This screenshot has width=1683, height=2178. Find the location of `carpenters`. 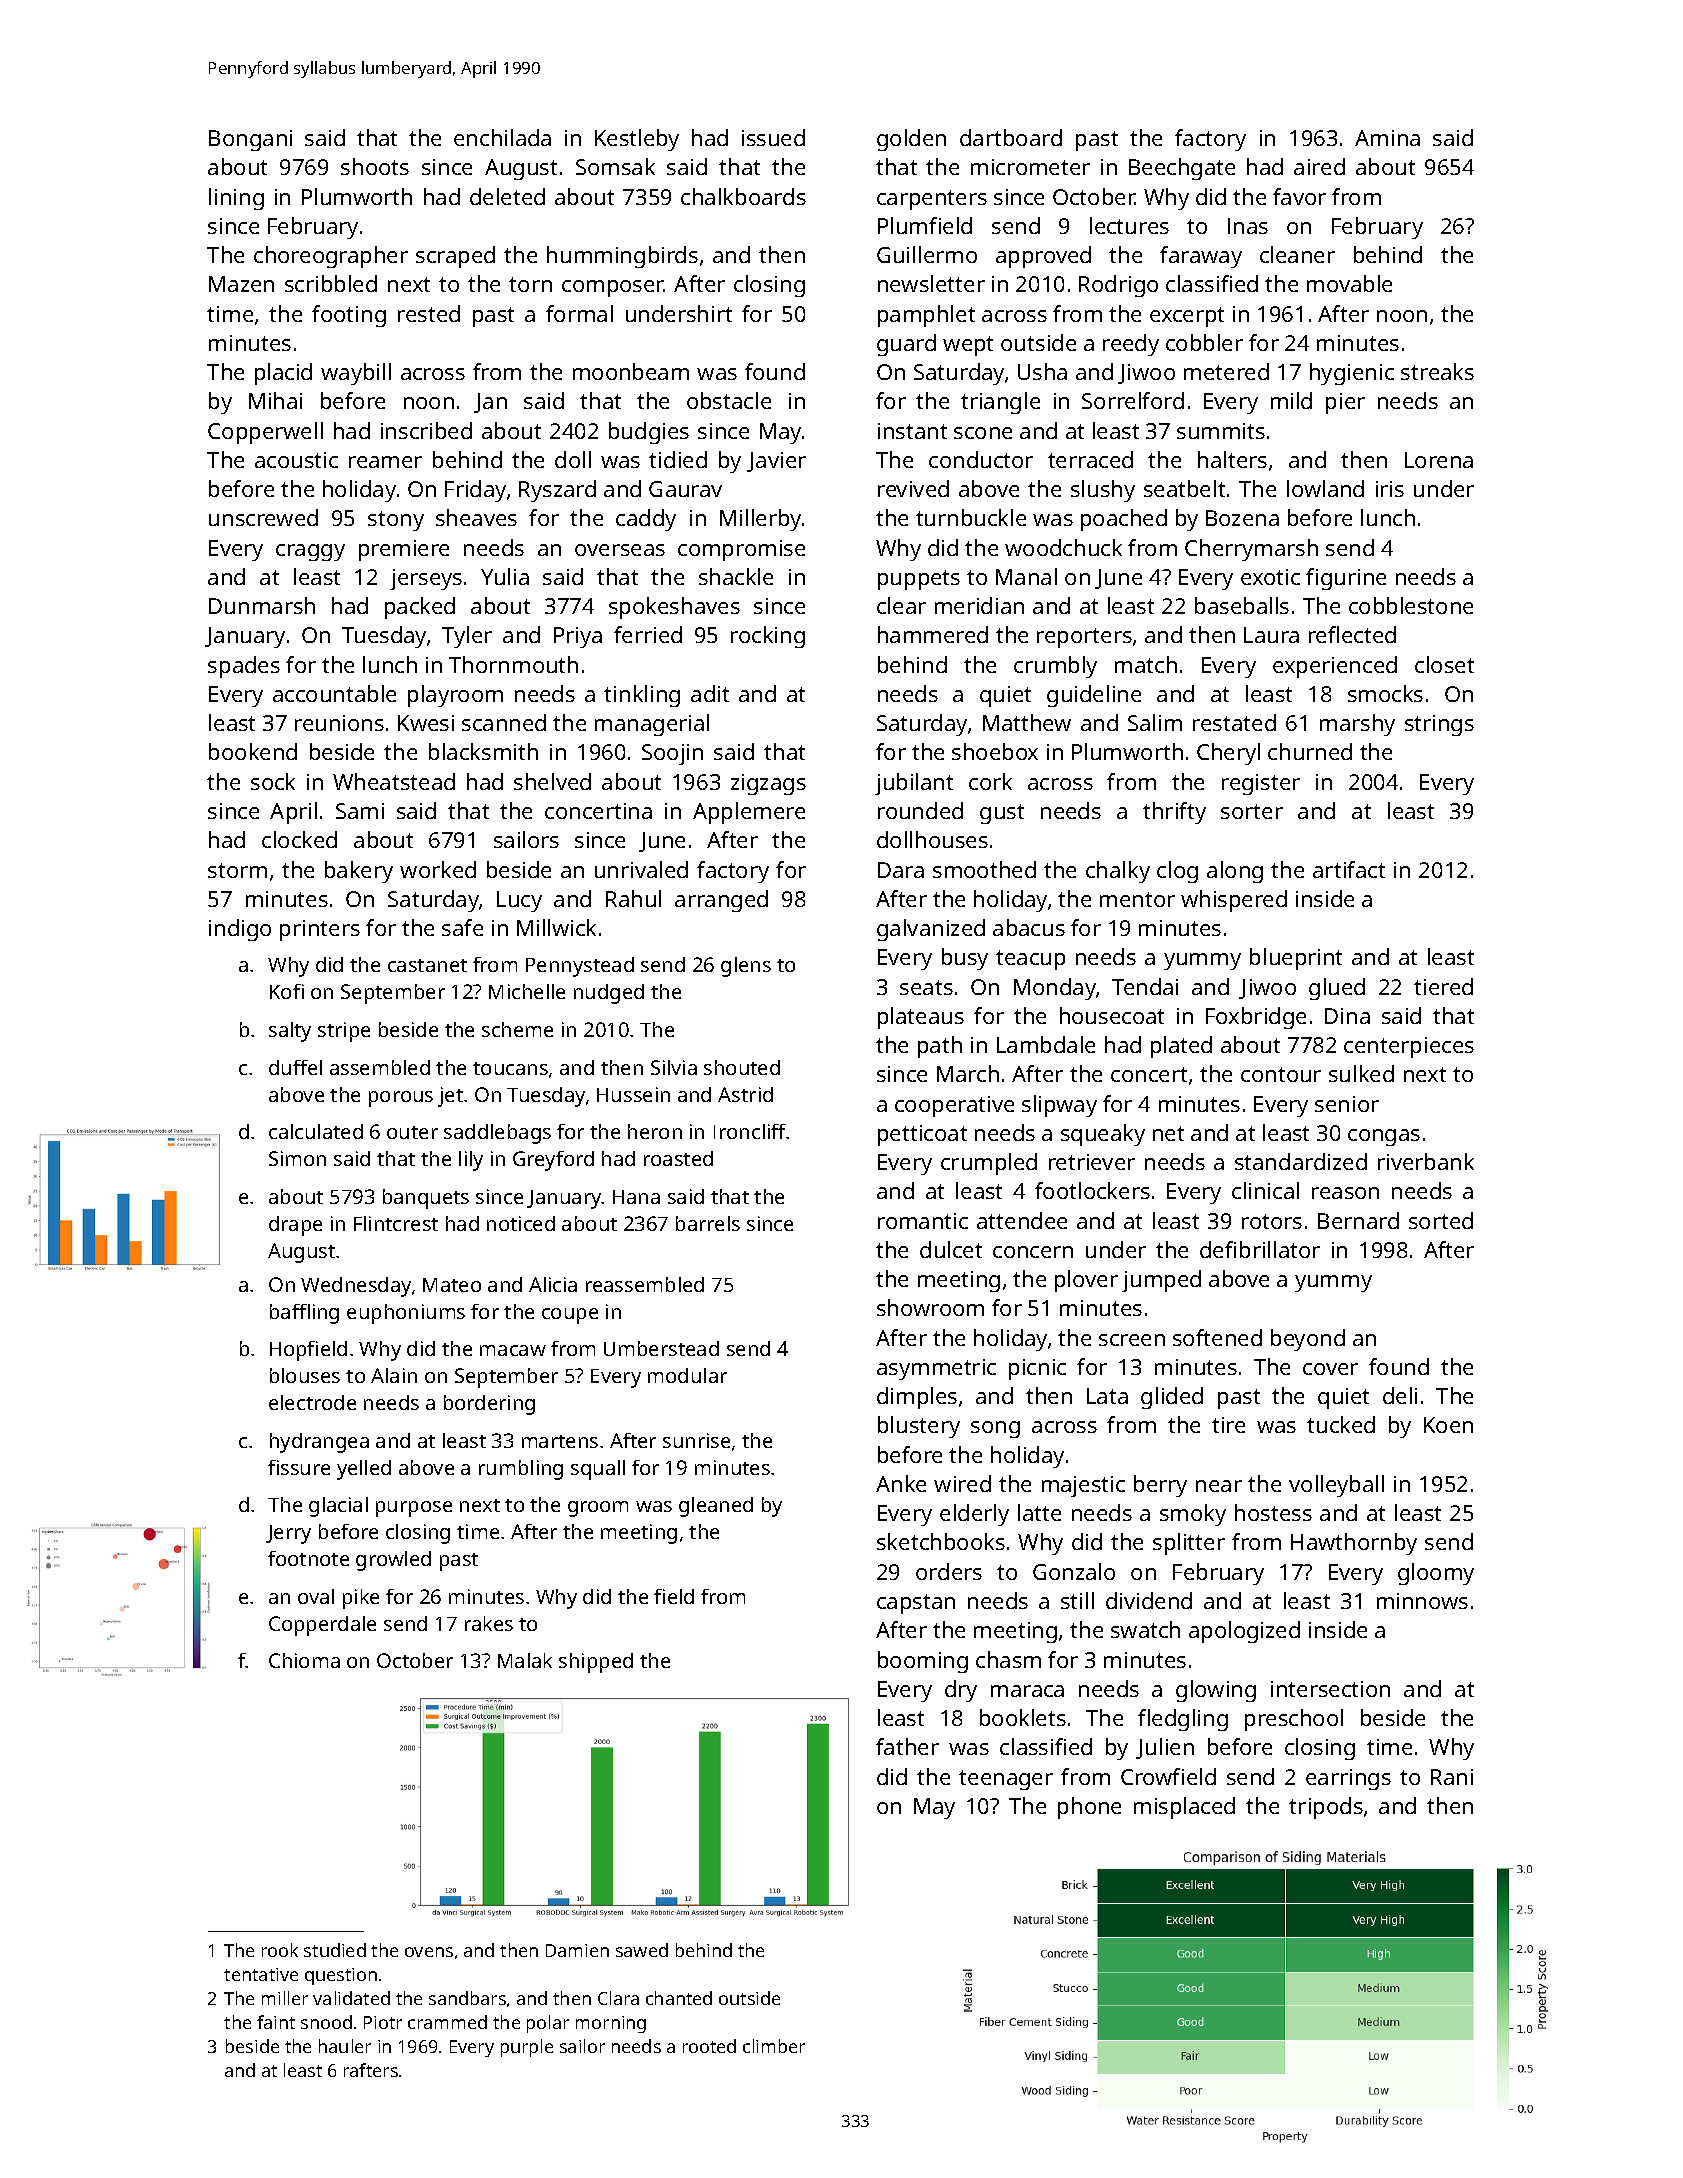

carpenters is located at coordinates (932, 200).
